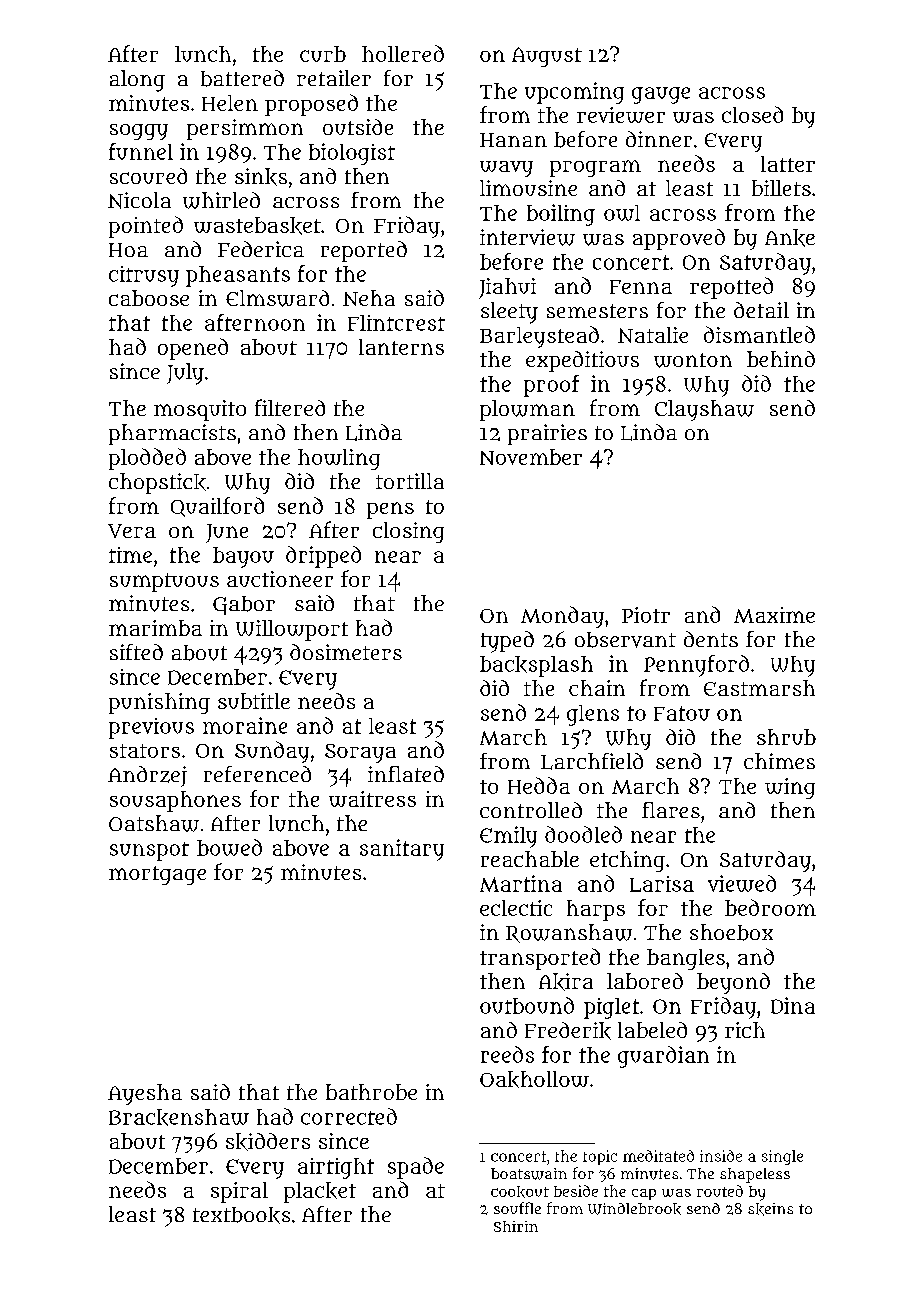 Image resolution: width=924 pixels, height=1308 pixels. I want to click on Maxime, so click(774, 615).
